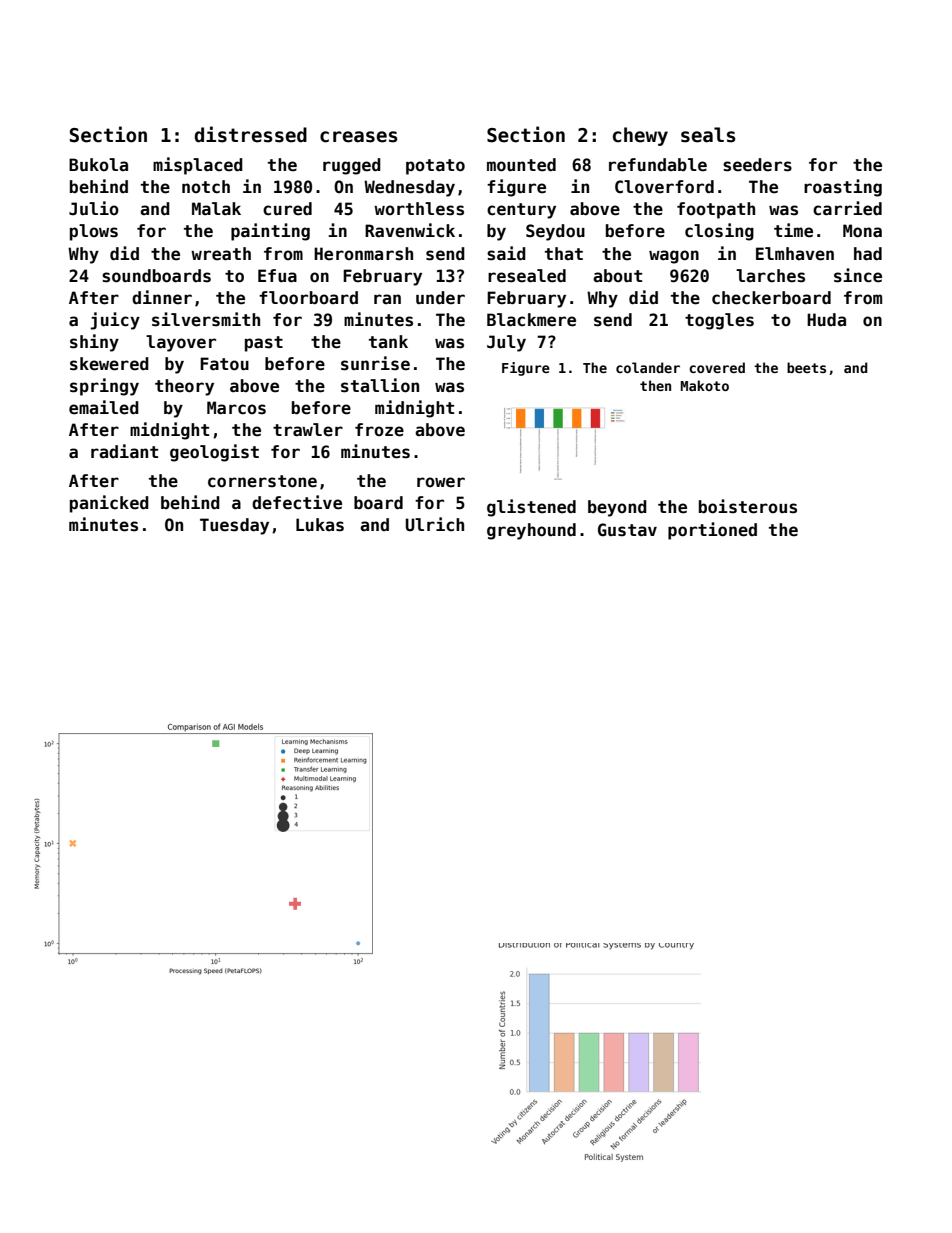  I want to click on distressed, so click(250, 134).
